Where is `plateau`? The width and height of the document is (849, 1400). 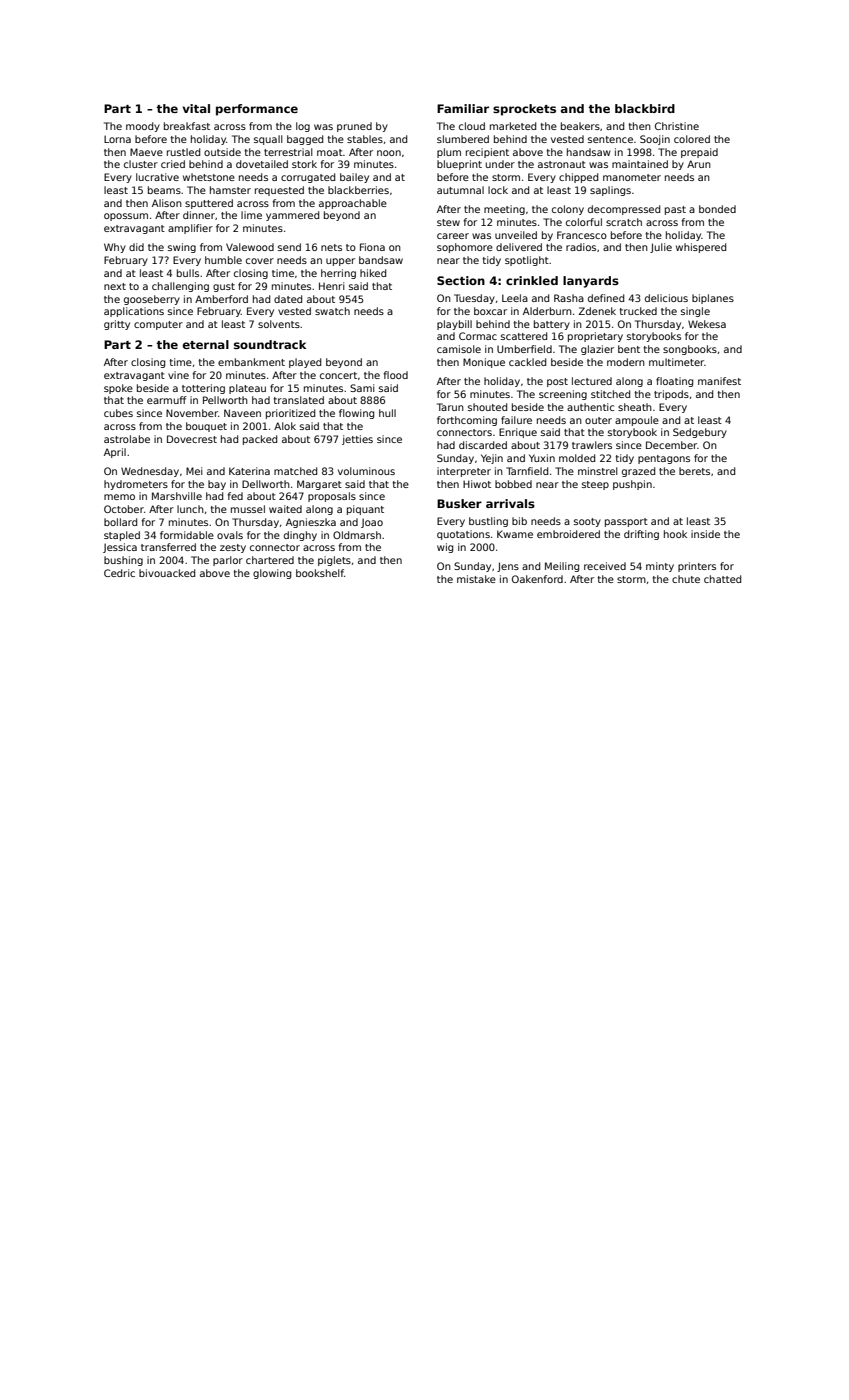
plateau is located at coordinates (247, 389).
